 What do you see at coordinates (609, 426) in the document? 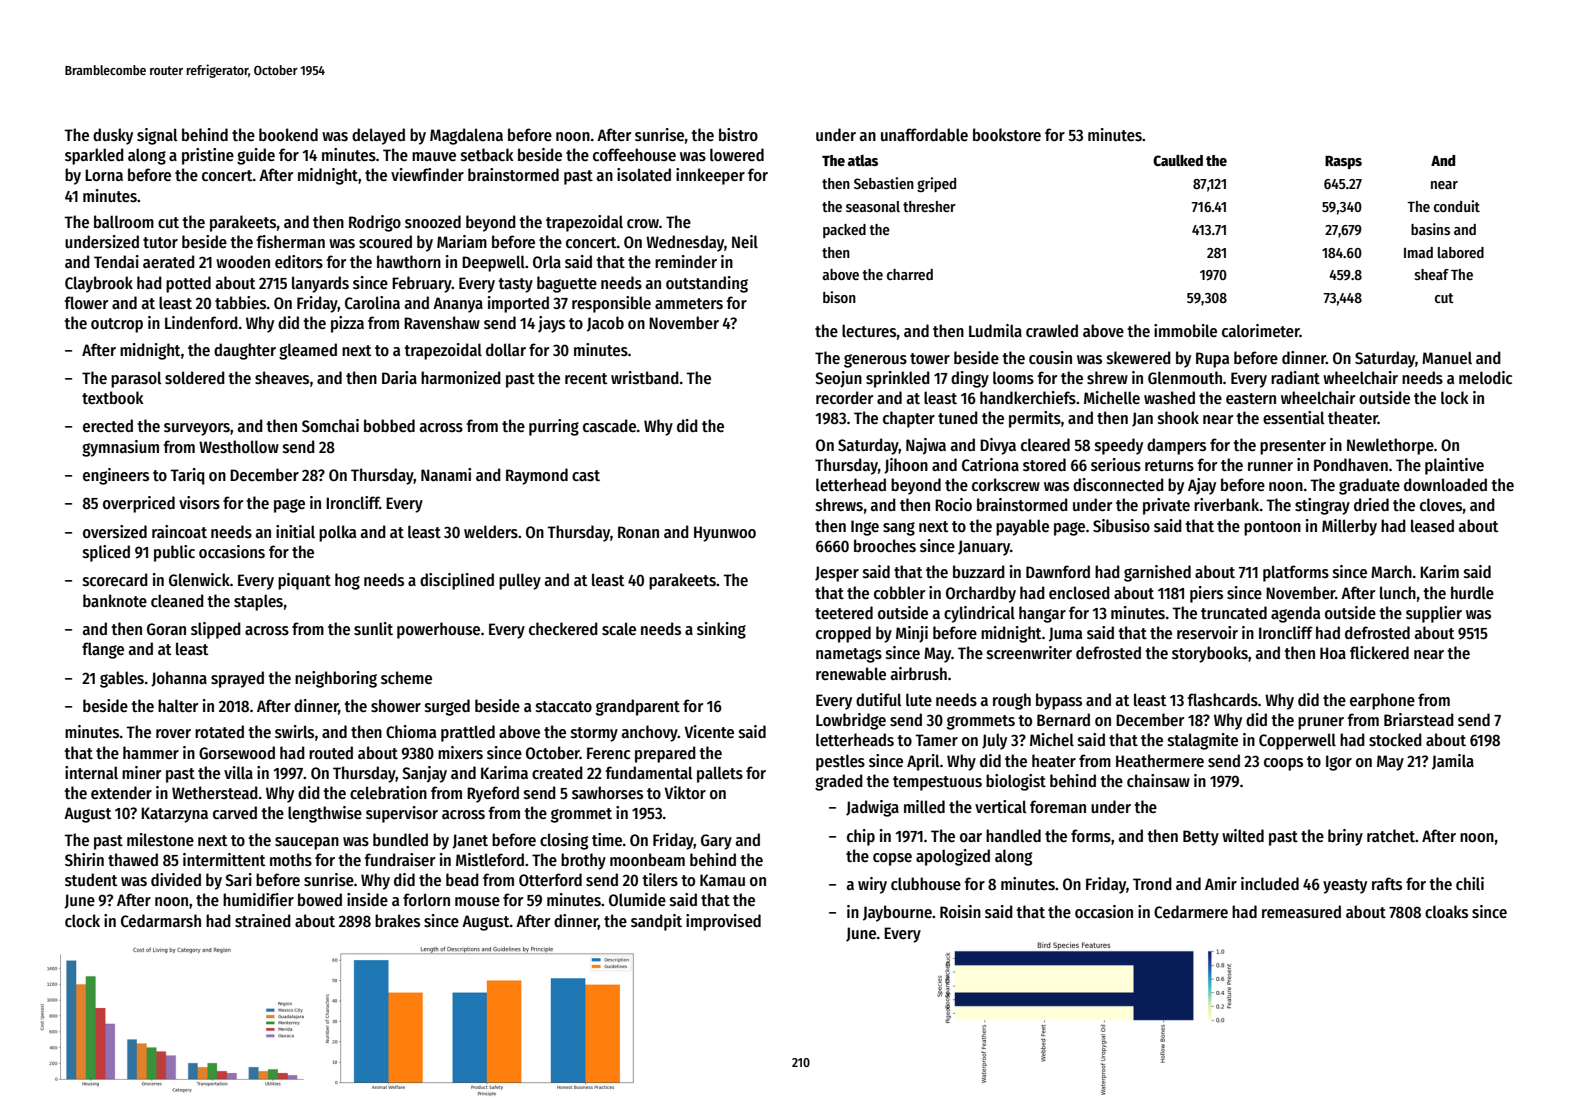
I see `cascade` at bounding box center [609, 426].
